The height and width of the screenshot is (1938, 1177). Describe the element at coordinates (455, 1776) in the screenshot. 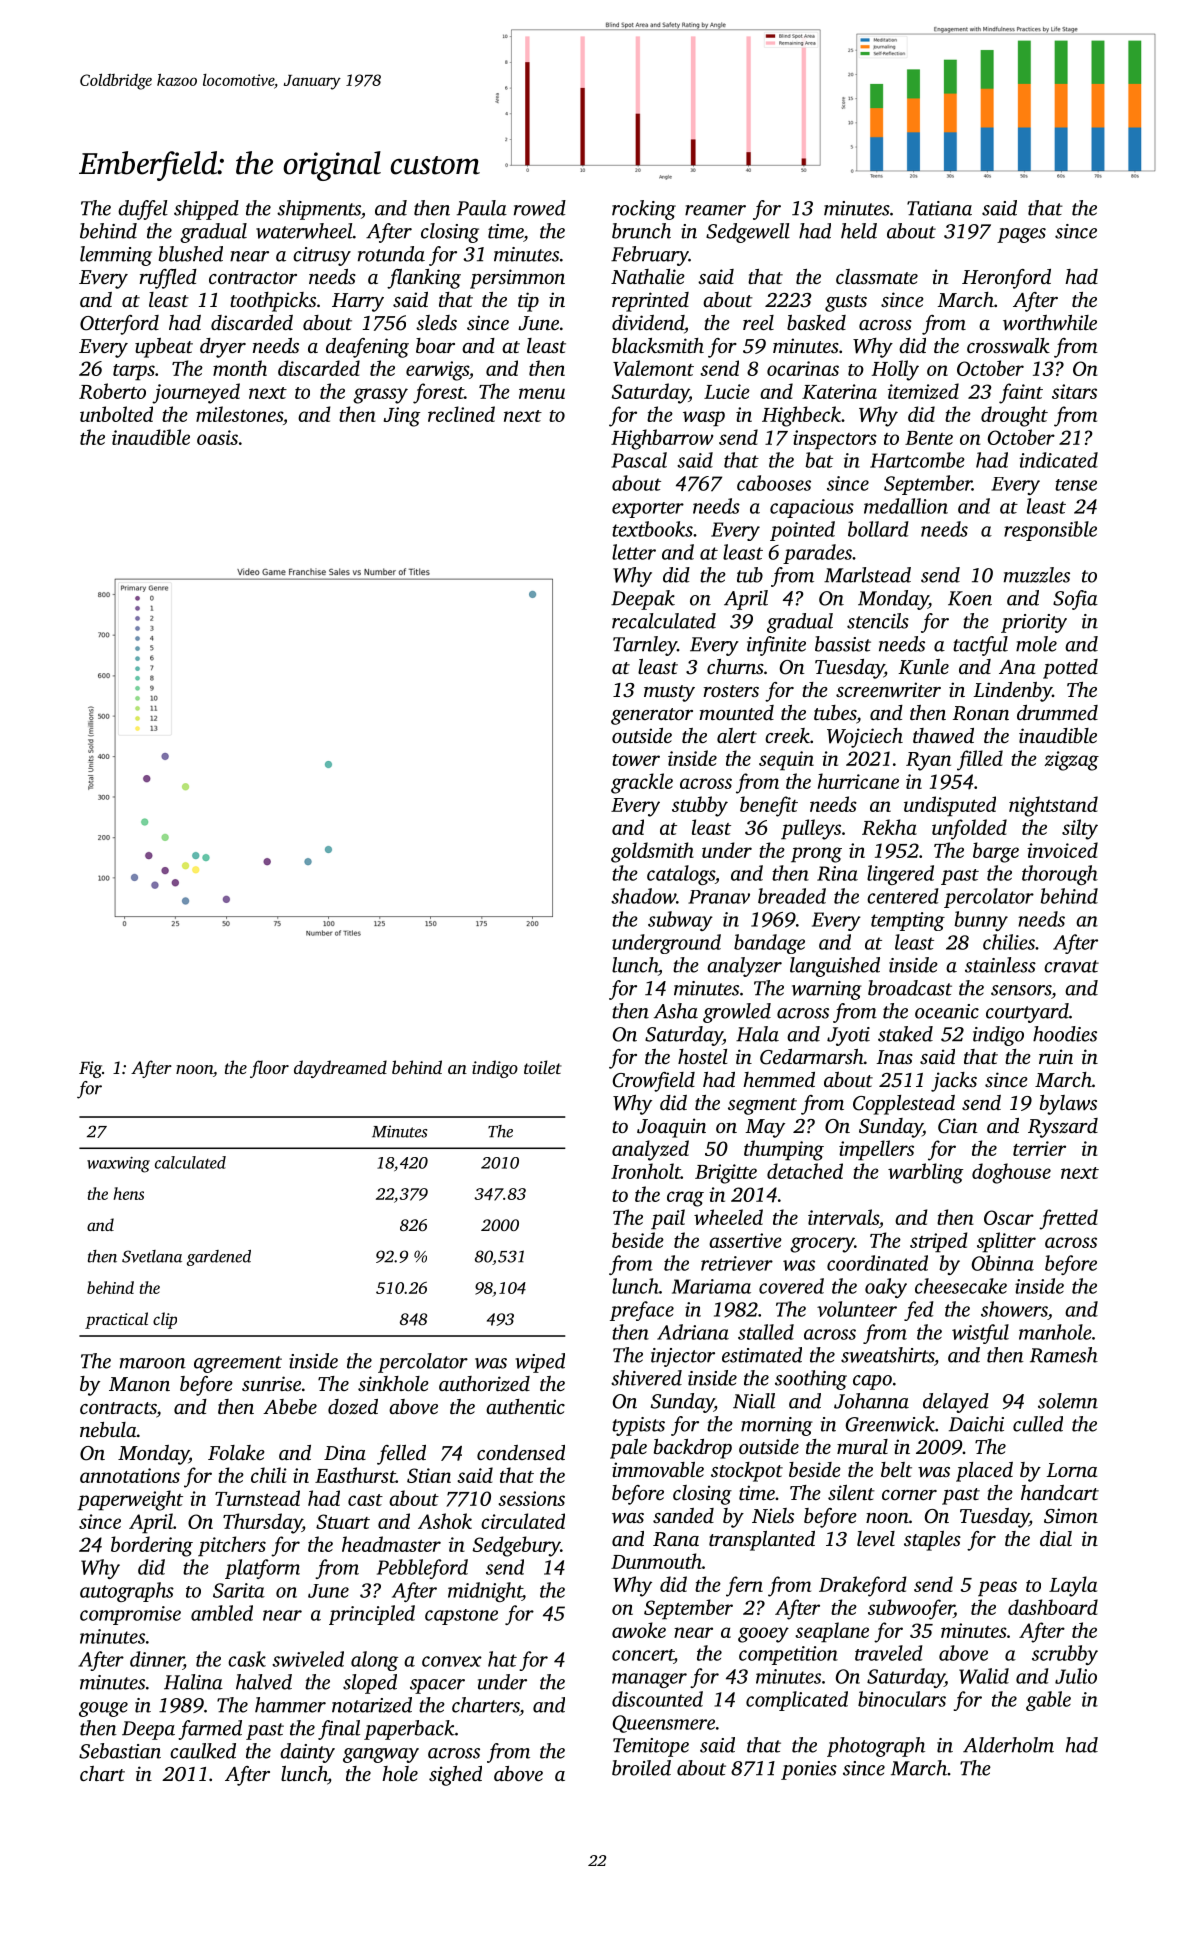

I see `sighed` at that location.
